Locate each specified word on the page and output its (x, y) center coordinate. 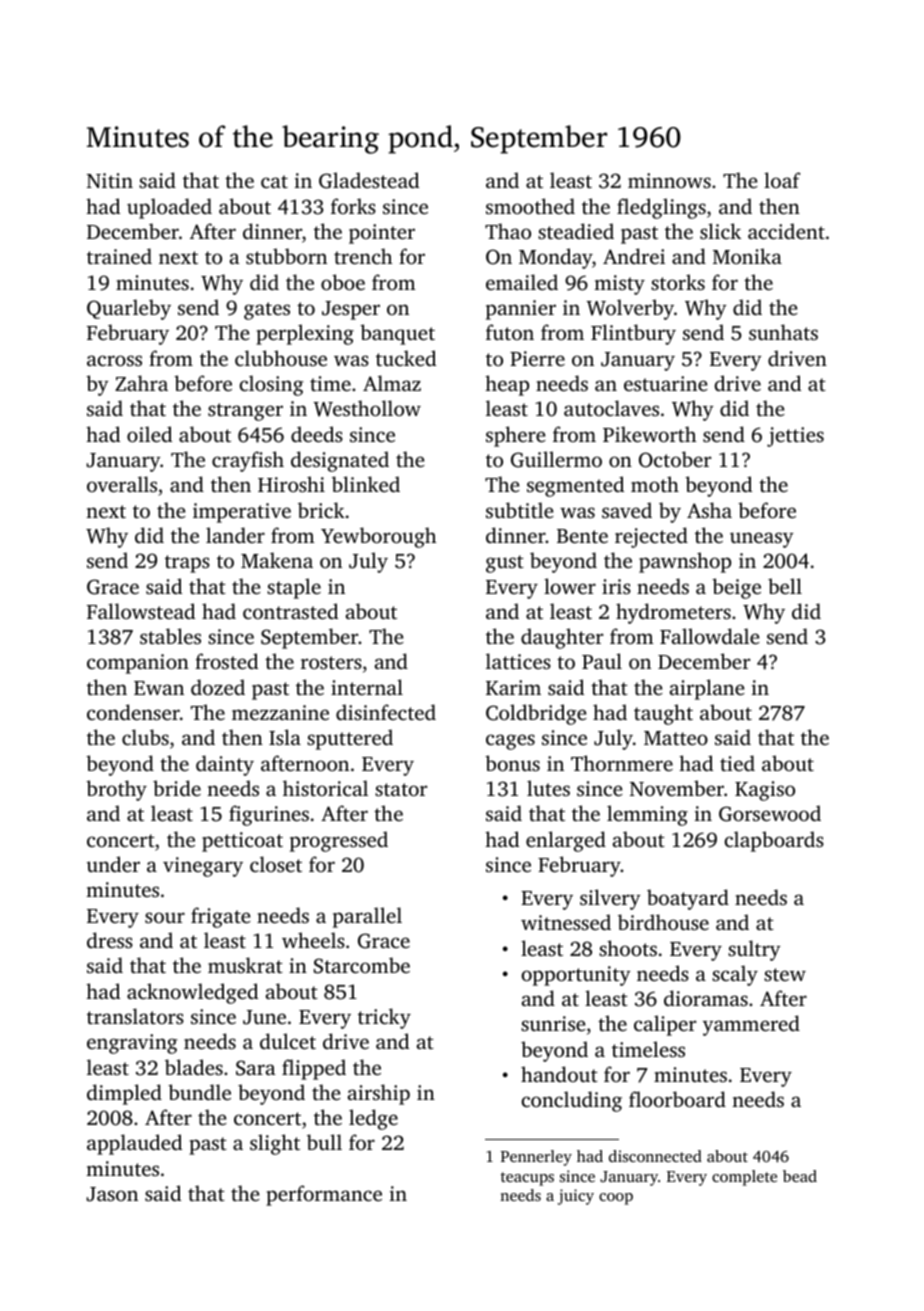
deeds (317, 434)
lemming (647, 815)
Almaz (392, 383)
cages (510, 742)
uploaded (169, 208)
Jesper (351, 310)
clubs (145, 737)
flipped (314, 1069)
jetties (795, 437)
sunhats (783, 332)
